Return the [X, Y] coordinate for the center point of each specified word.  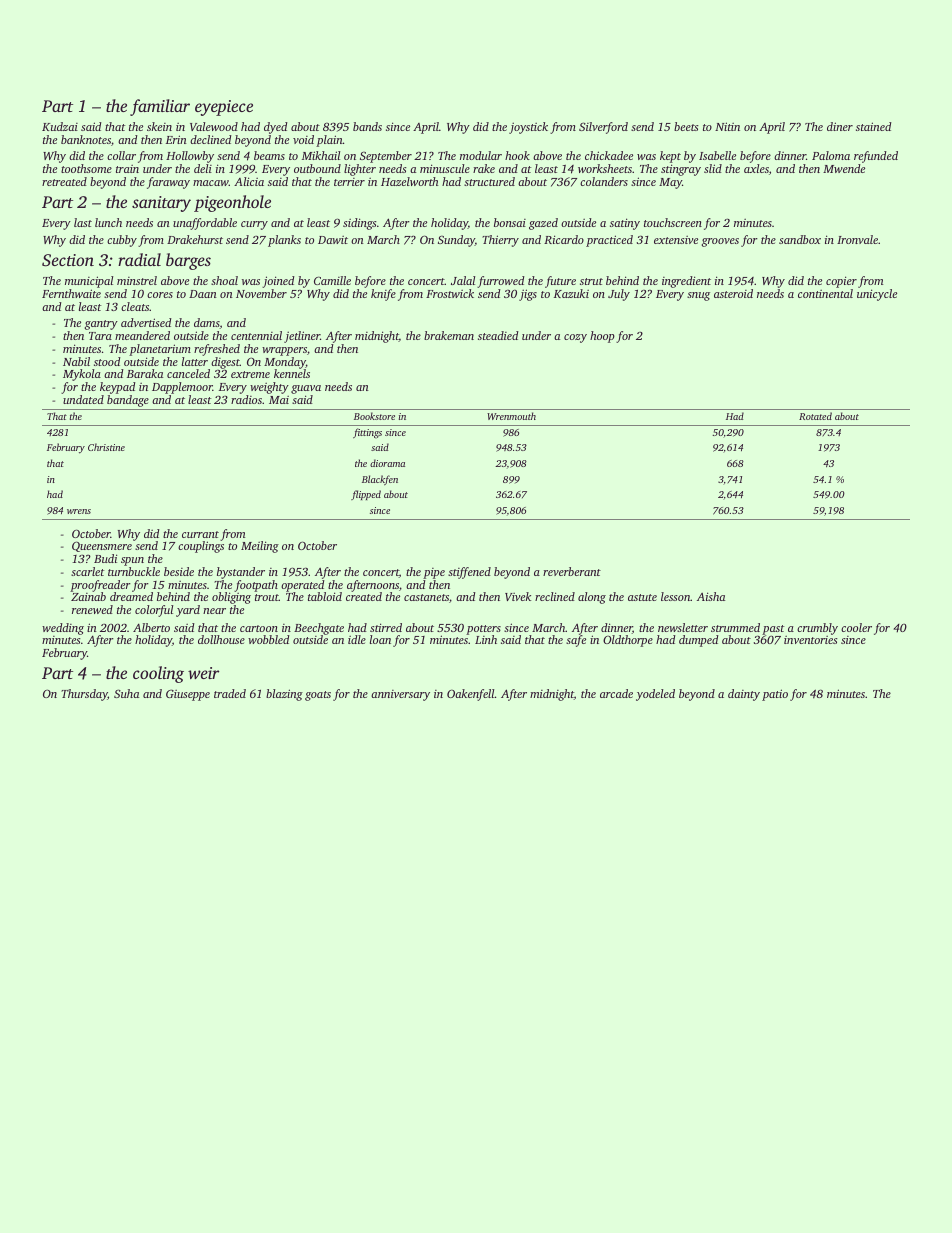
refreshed [217, 350]
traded [230, 693]
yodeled [655, 695]
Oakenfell [471, 695]
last [83, 222]
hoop [602, 337]
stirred [386, 627]
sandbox [800, 239]
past [773, 630]
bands [367, 126]
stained [874, 126]
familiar [160, 107]
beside [179, 571]
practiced [609, 241]
